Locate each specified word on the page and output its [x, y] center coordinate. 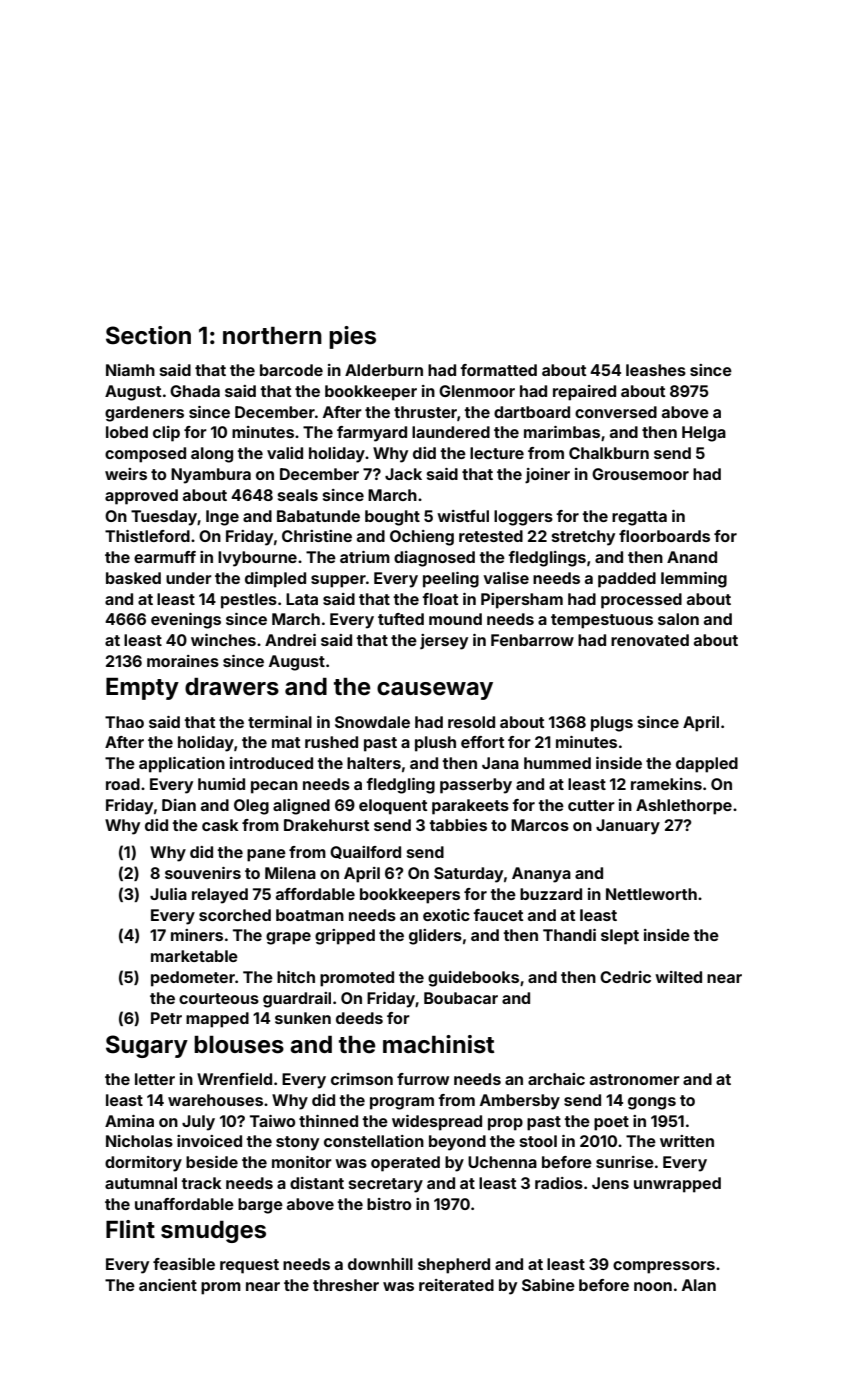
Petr [166, 1018]
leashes [656, 370]
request [249, 1266]
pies [352, 337]
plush [435, 744]
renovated [650, 640]
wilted [678, 977]
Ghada [195, 391]
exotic [446, 915]
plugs [612, 724]
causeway [435, 691]
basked [133, 578]
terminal [280, 722]
